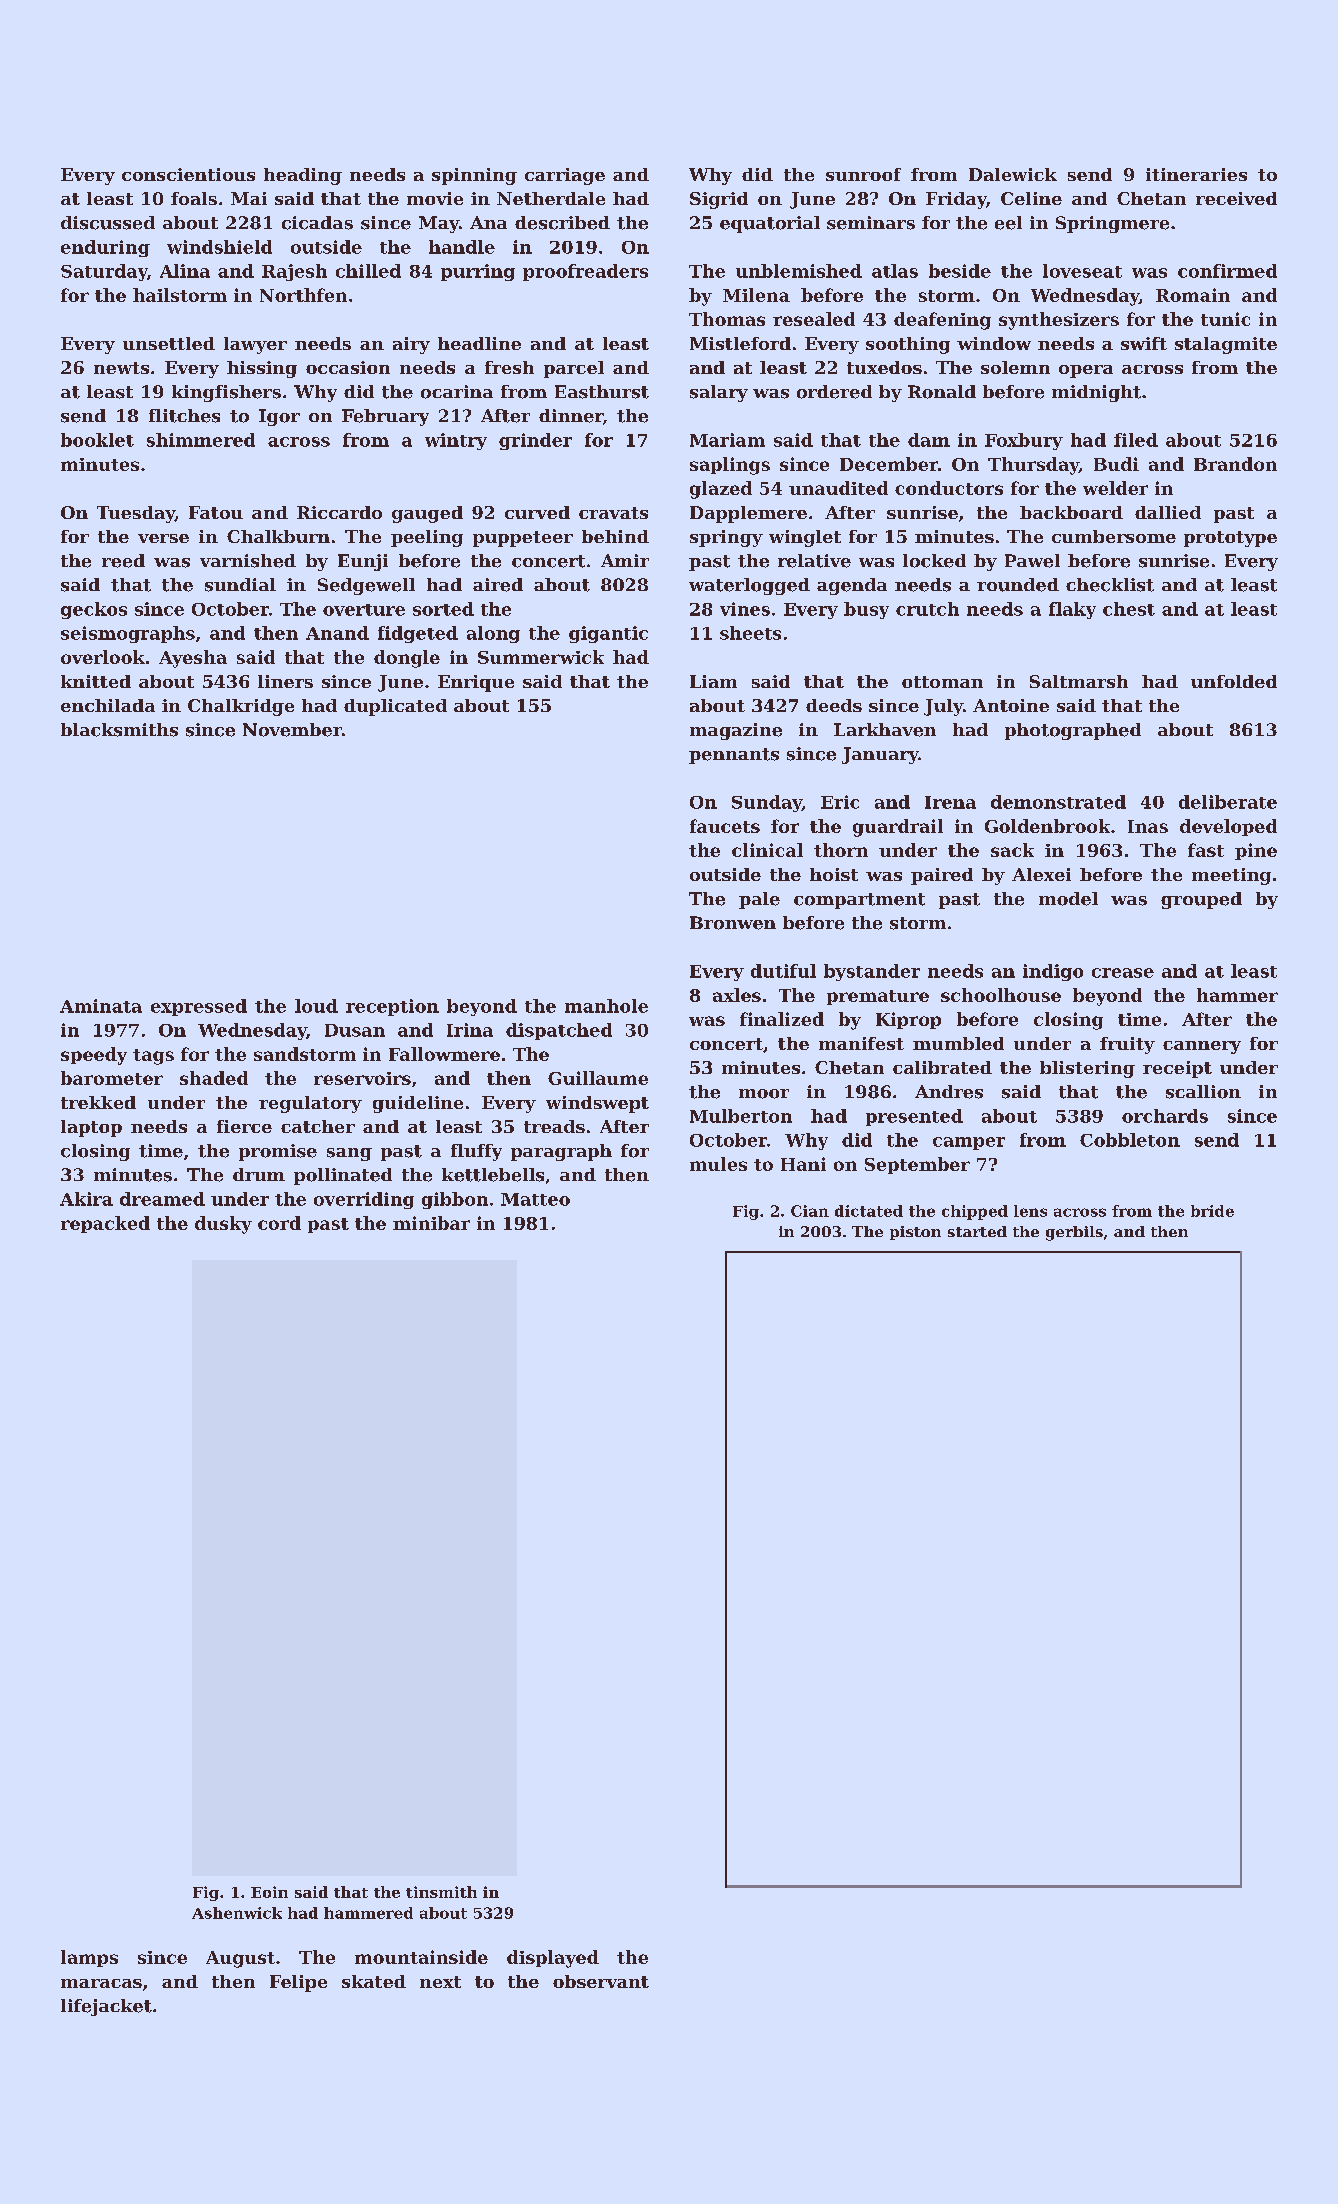 This screenshot has width=1338, height=2204. What do you see at coordinates (303, 176) in the screenshot?
I see `heading` at bounding box center [303, 176].
